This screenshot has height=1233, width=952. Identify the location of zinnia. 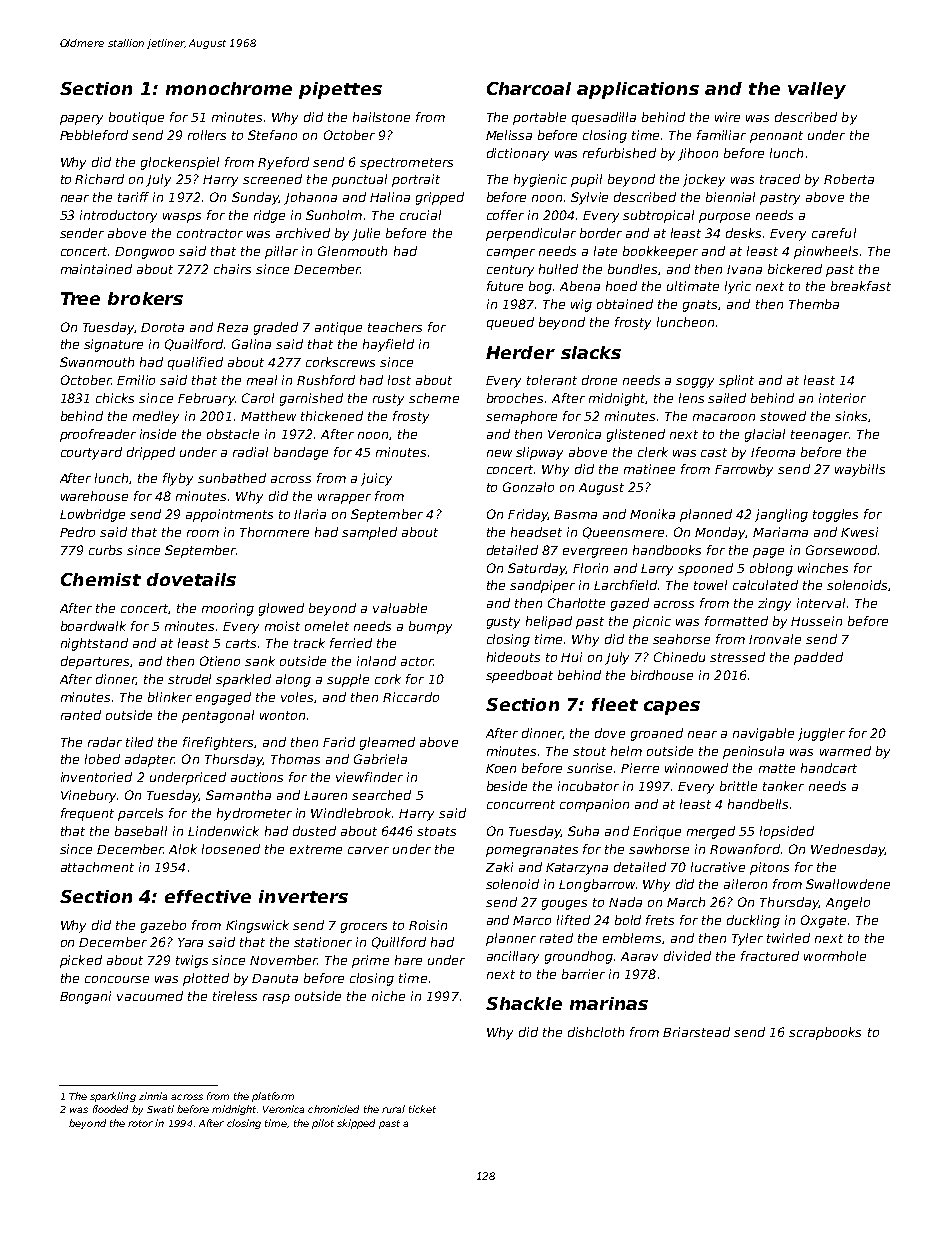
(153, 1096).
